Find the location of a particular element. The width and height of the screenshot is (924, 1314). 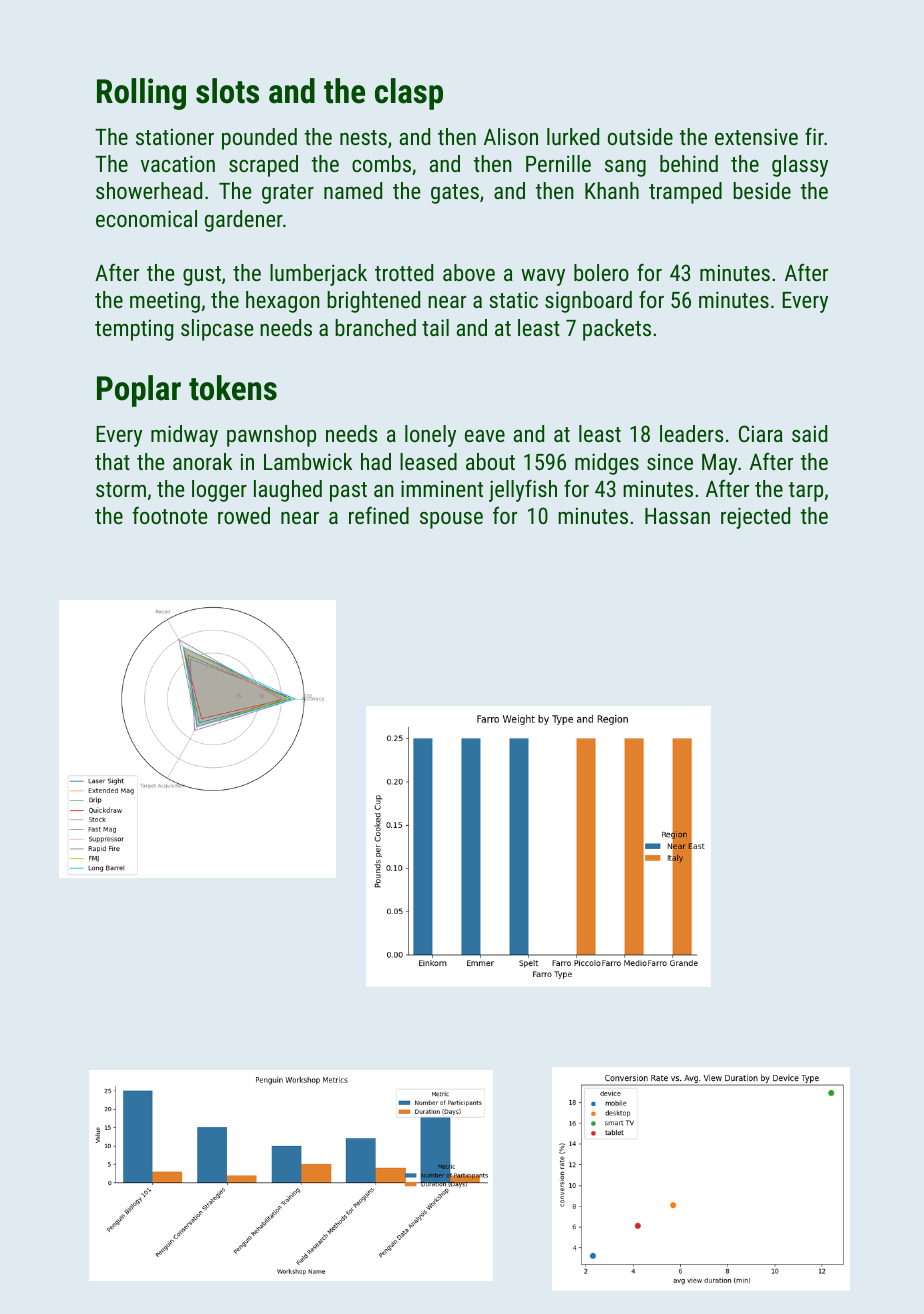

jellyfish is located at coordinates (523, 491).
